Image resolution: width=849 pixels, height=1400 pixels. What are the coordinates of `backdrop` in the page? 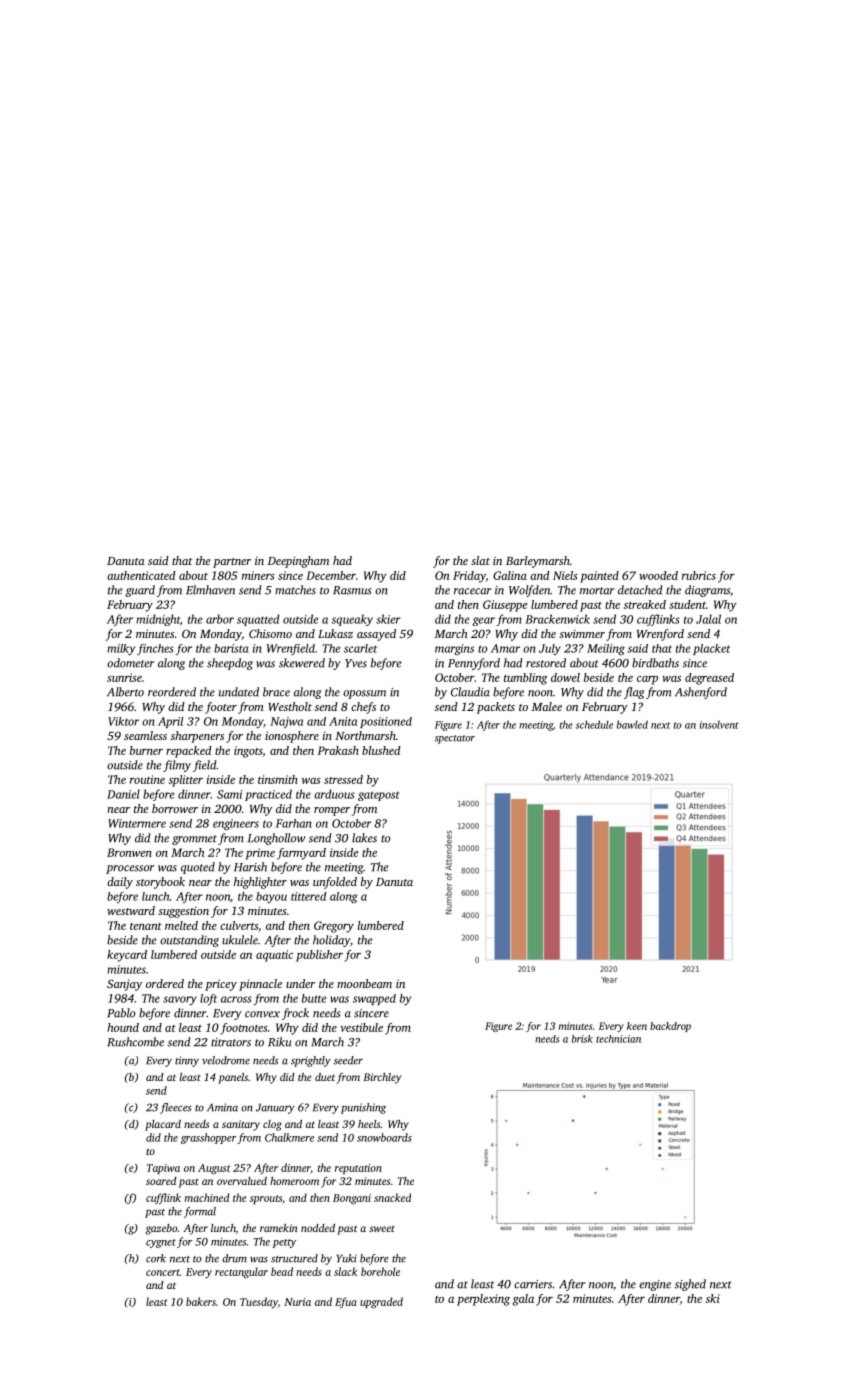 It's located at (670, 1027).
